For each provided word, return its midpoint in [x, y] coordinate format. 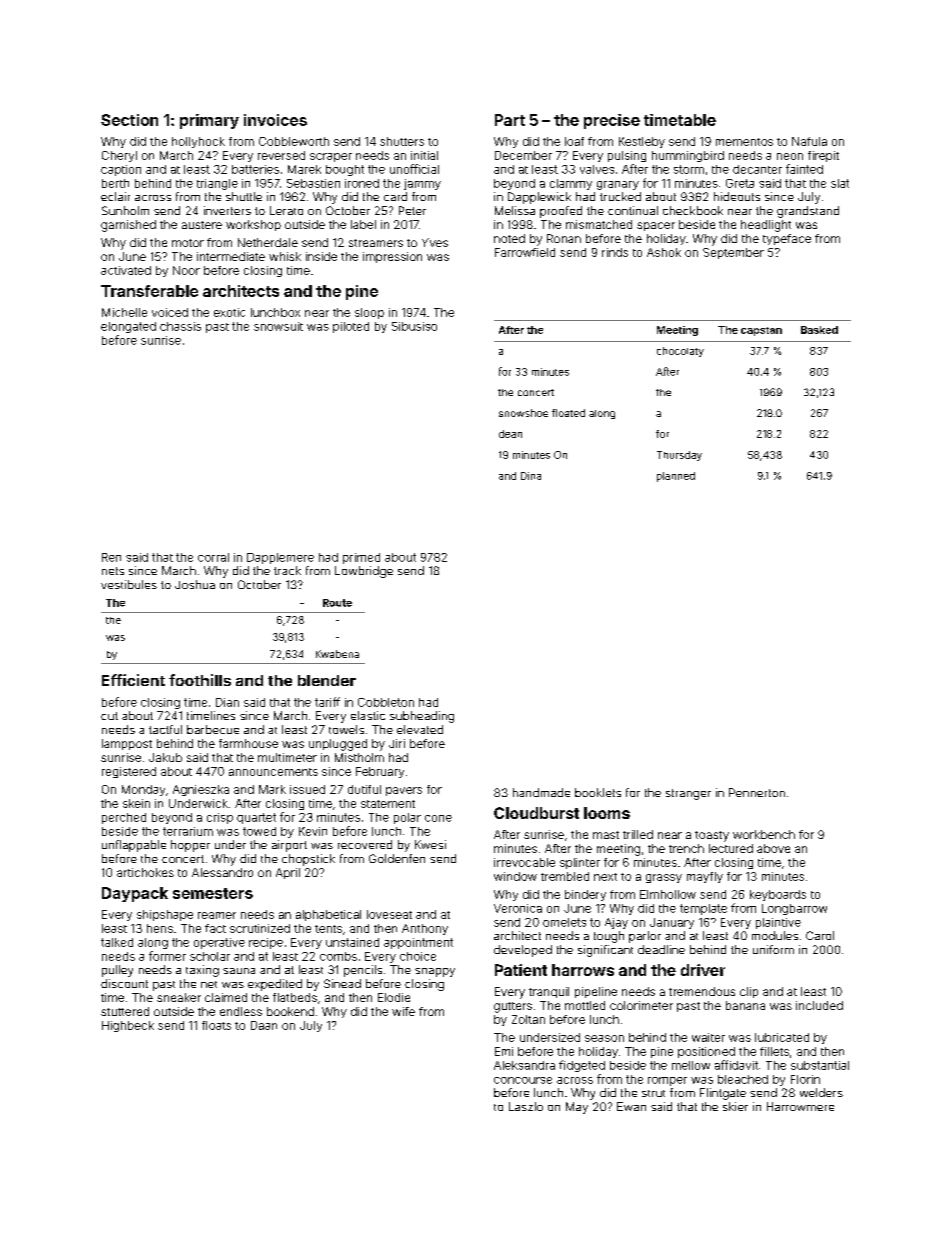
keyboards [778, 895]
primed [361, 558]
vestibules [129, 584]
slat [840, 183]
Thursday [679, 456]
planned [676, 477]
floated [568, 413]
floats [216, 1025]
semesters [213, 893]
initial [424, 155]
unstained [352, 942]
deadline [661, 949]
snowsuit [278, 326]
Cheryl [119, 156]
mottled [585, 1005]
